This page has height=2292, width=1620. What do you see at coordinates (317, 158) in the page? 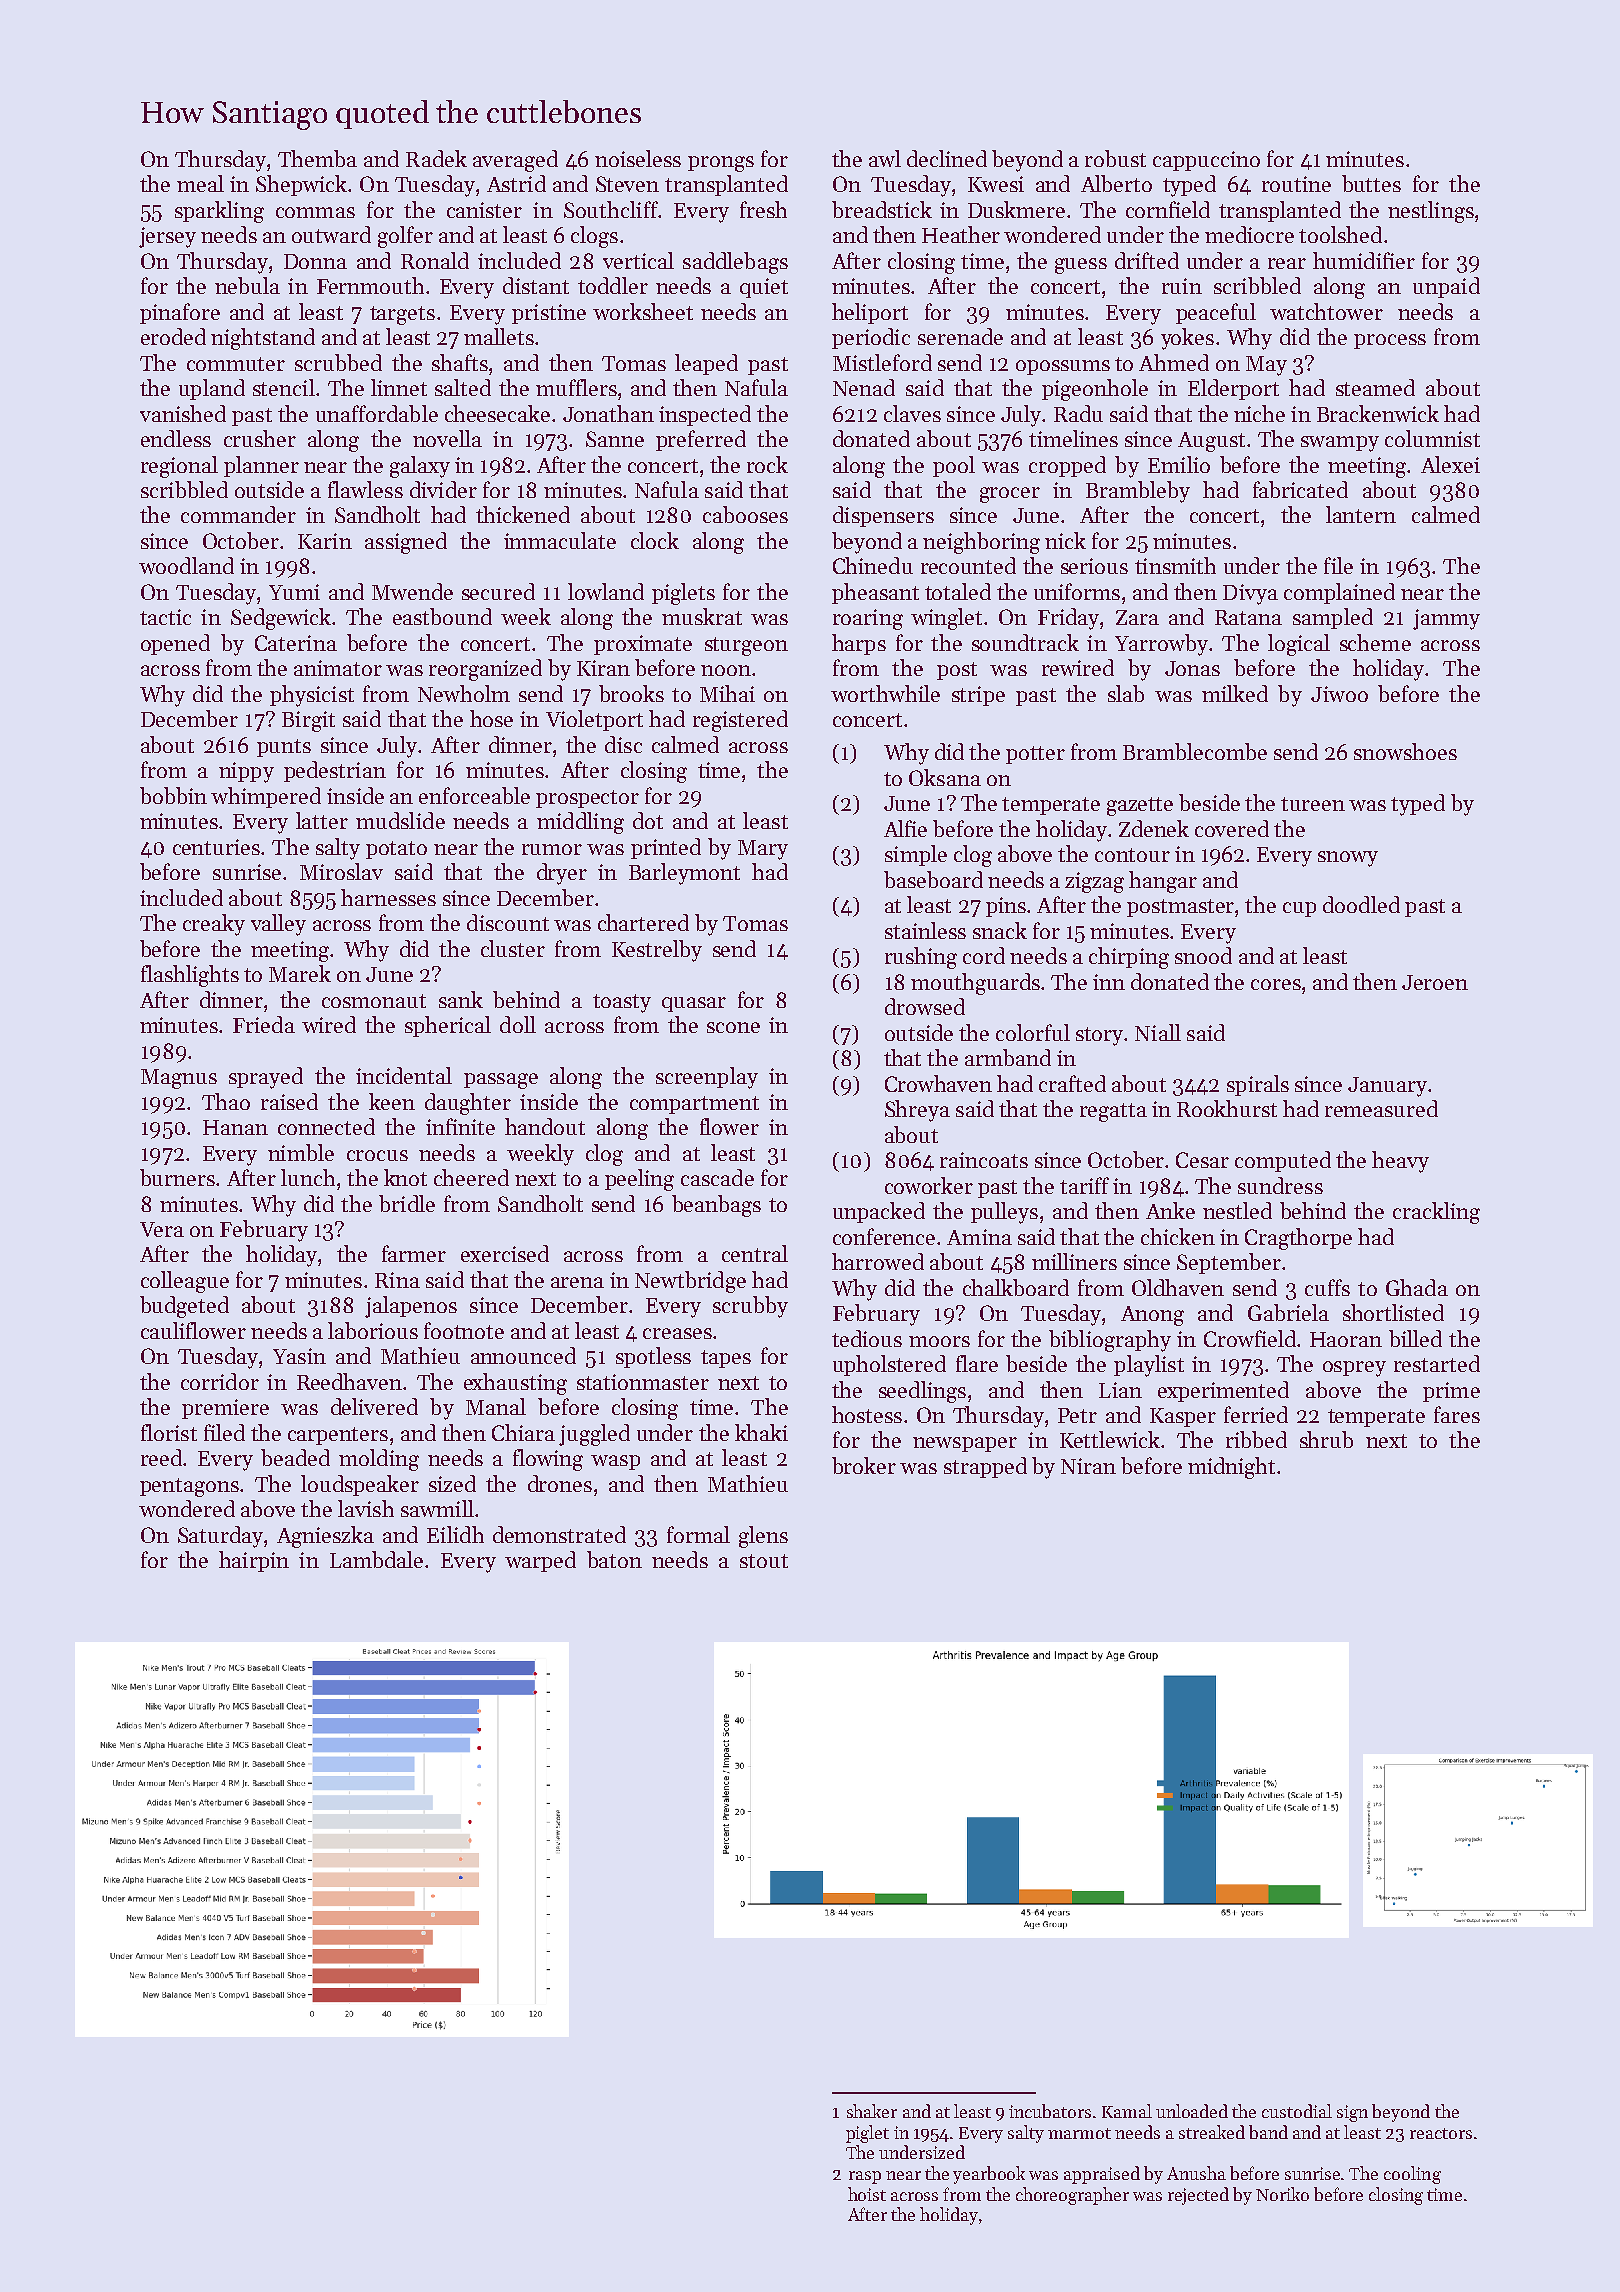
I see `Themba` at bounding box center [317, 158].
